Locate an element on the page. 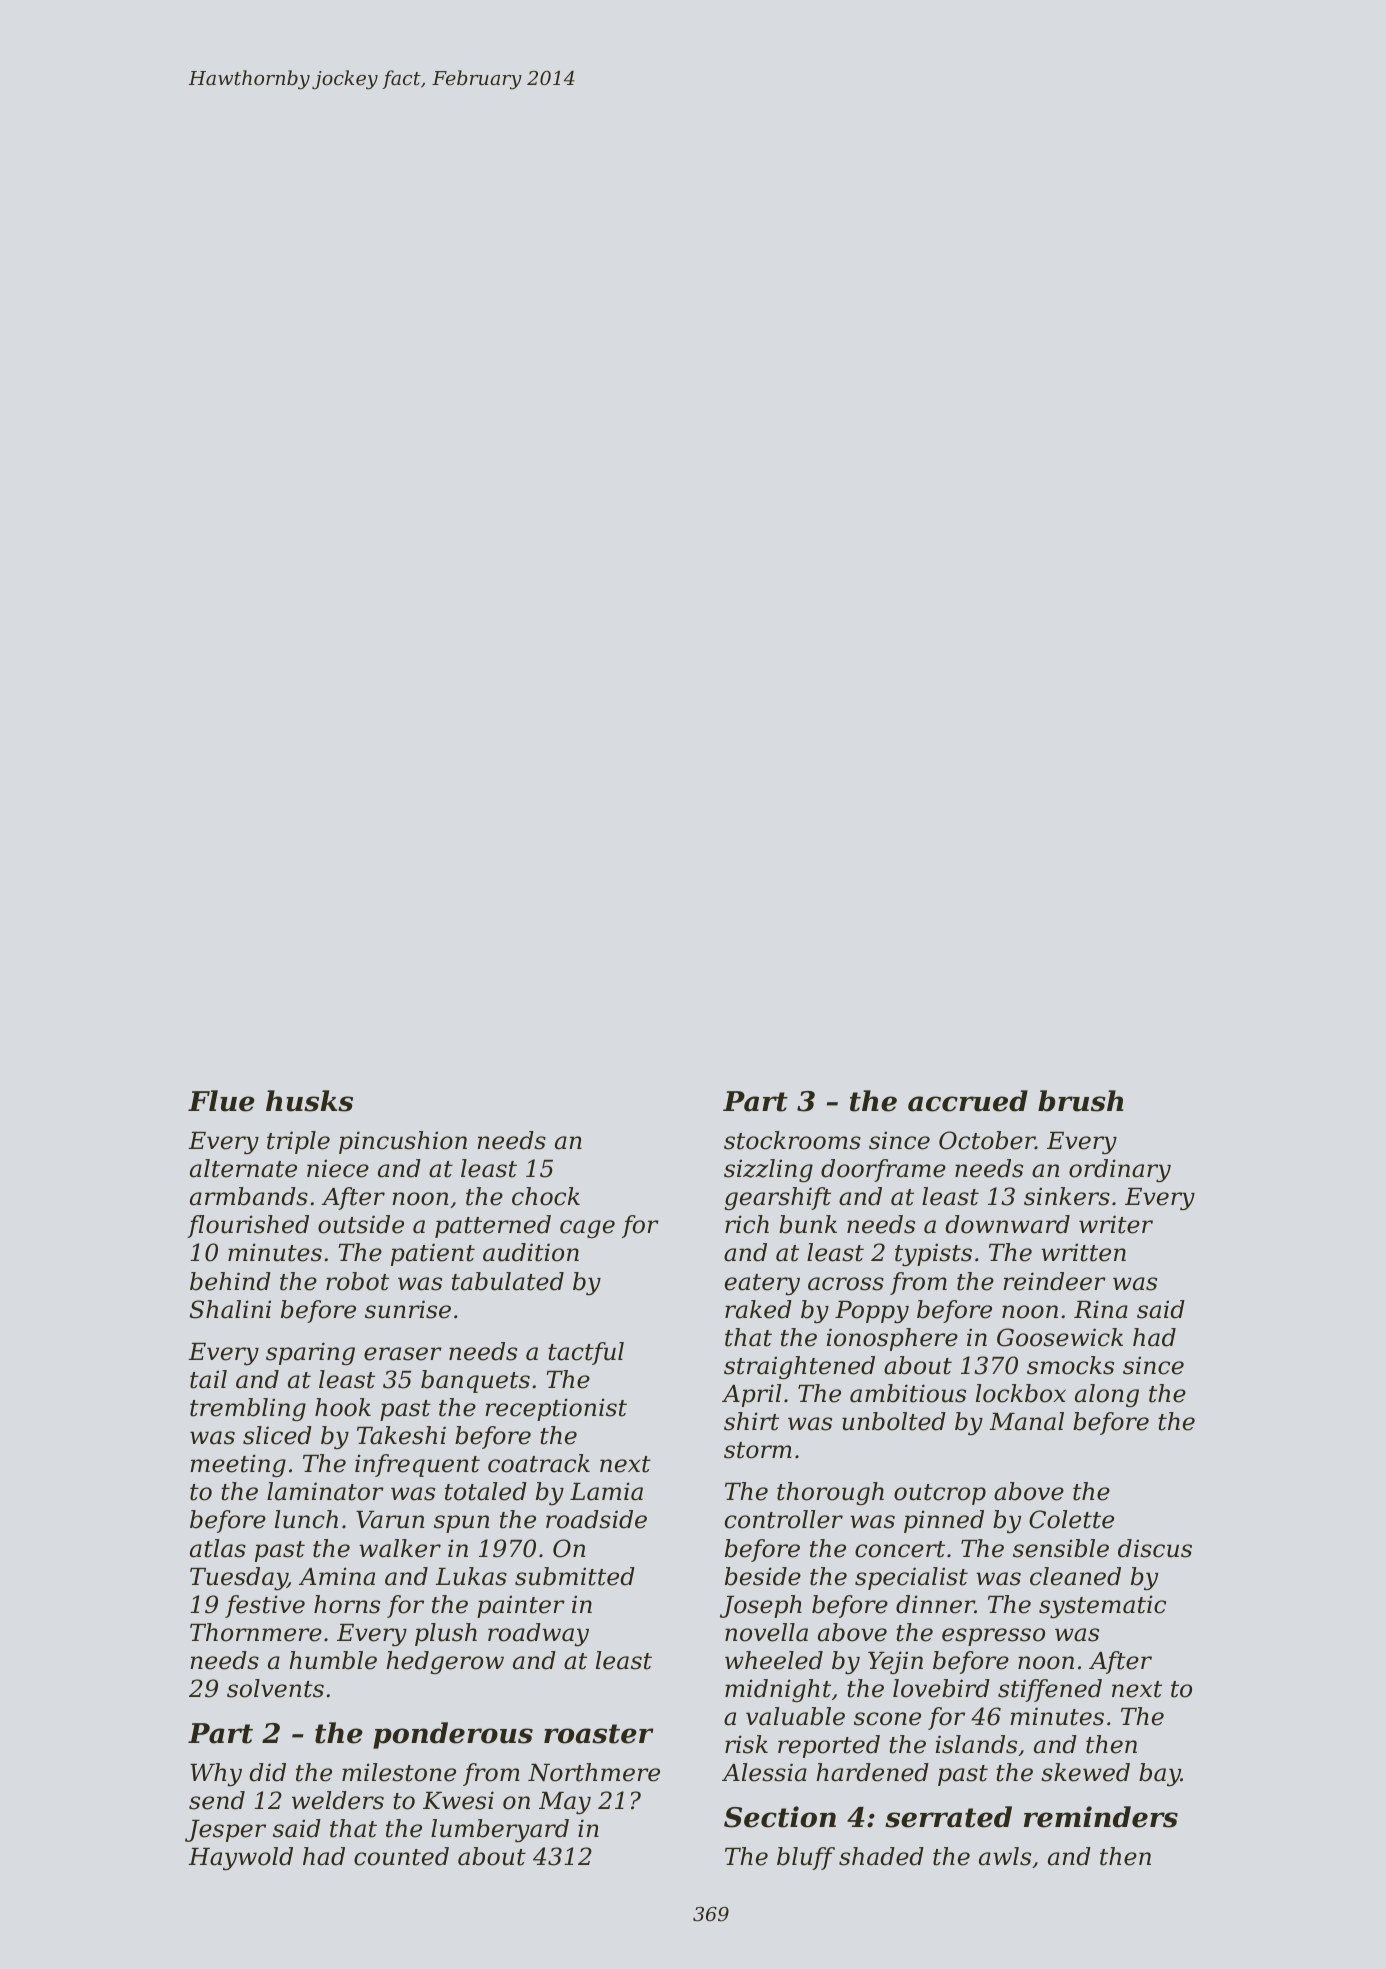  atlas is located at coordinates (218, 1548).
